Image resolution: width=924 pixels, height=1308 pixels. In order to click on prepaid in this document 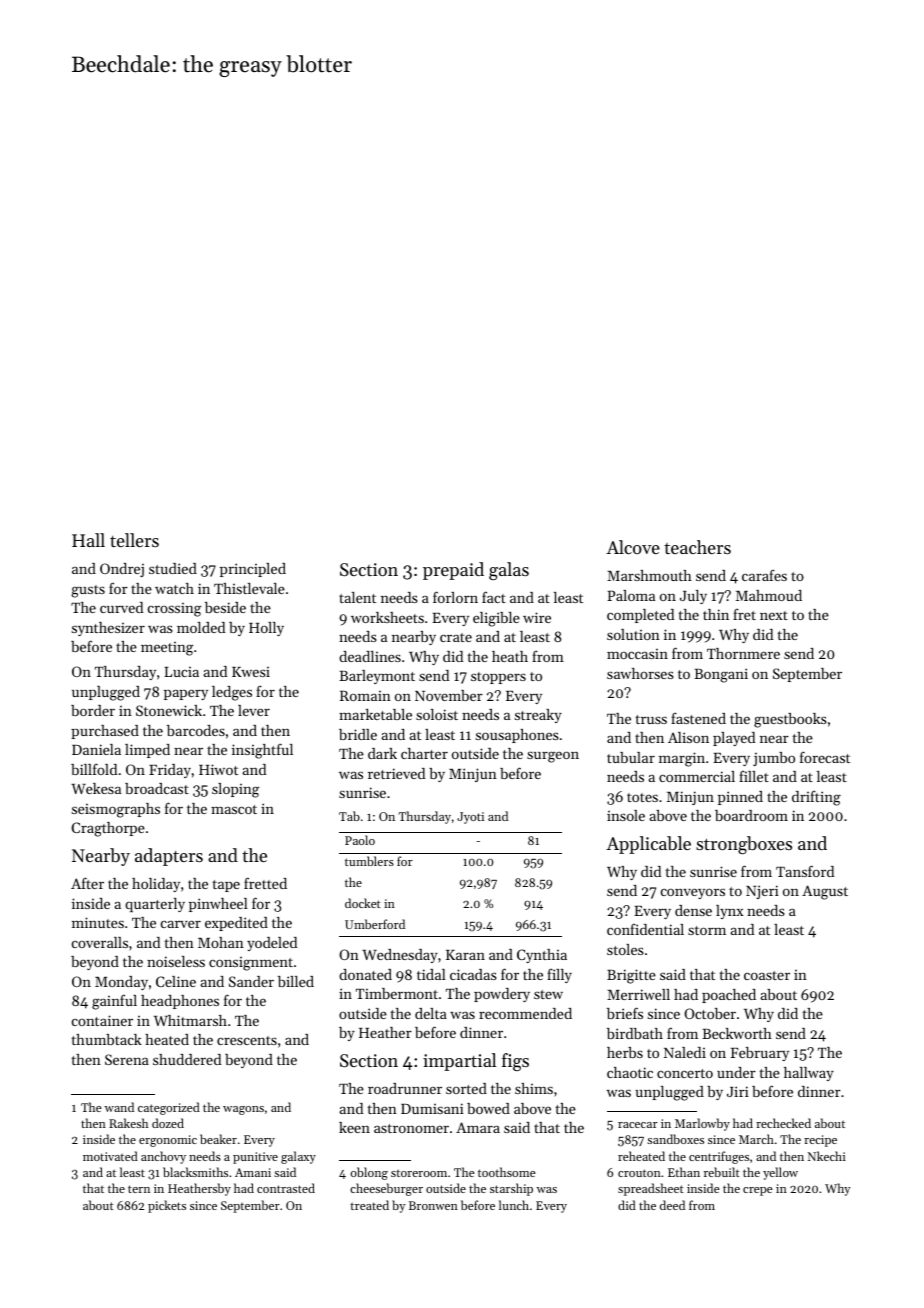, I will do `click(453, 571)`.
